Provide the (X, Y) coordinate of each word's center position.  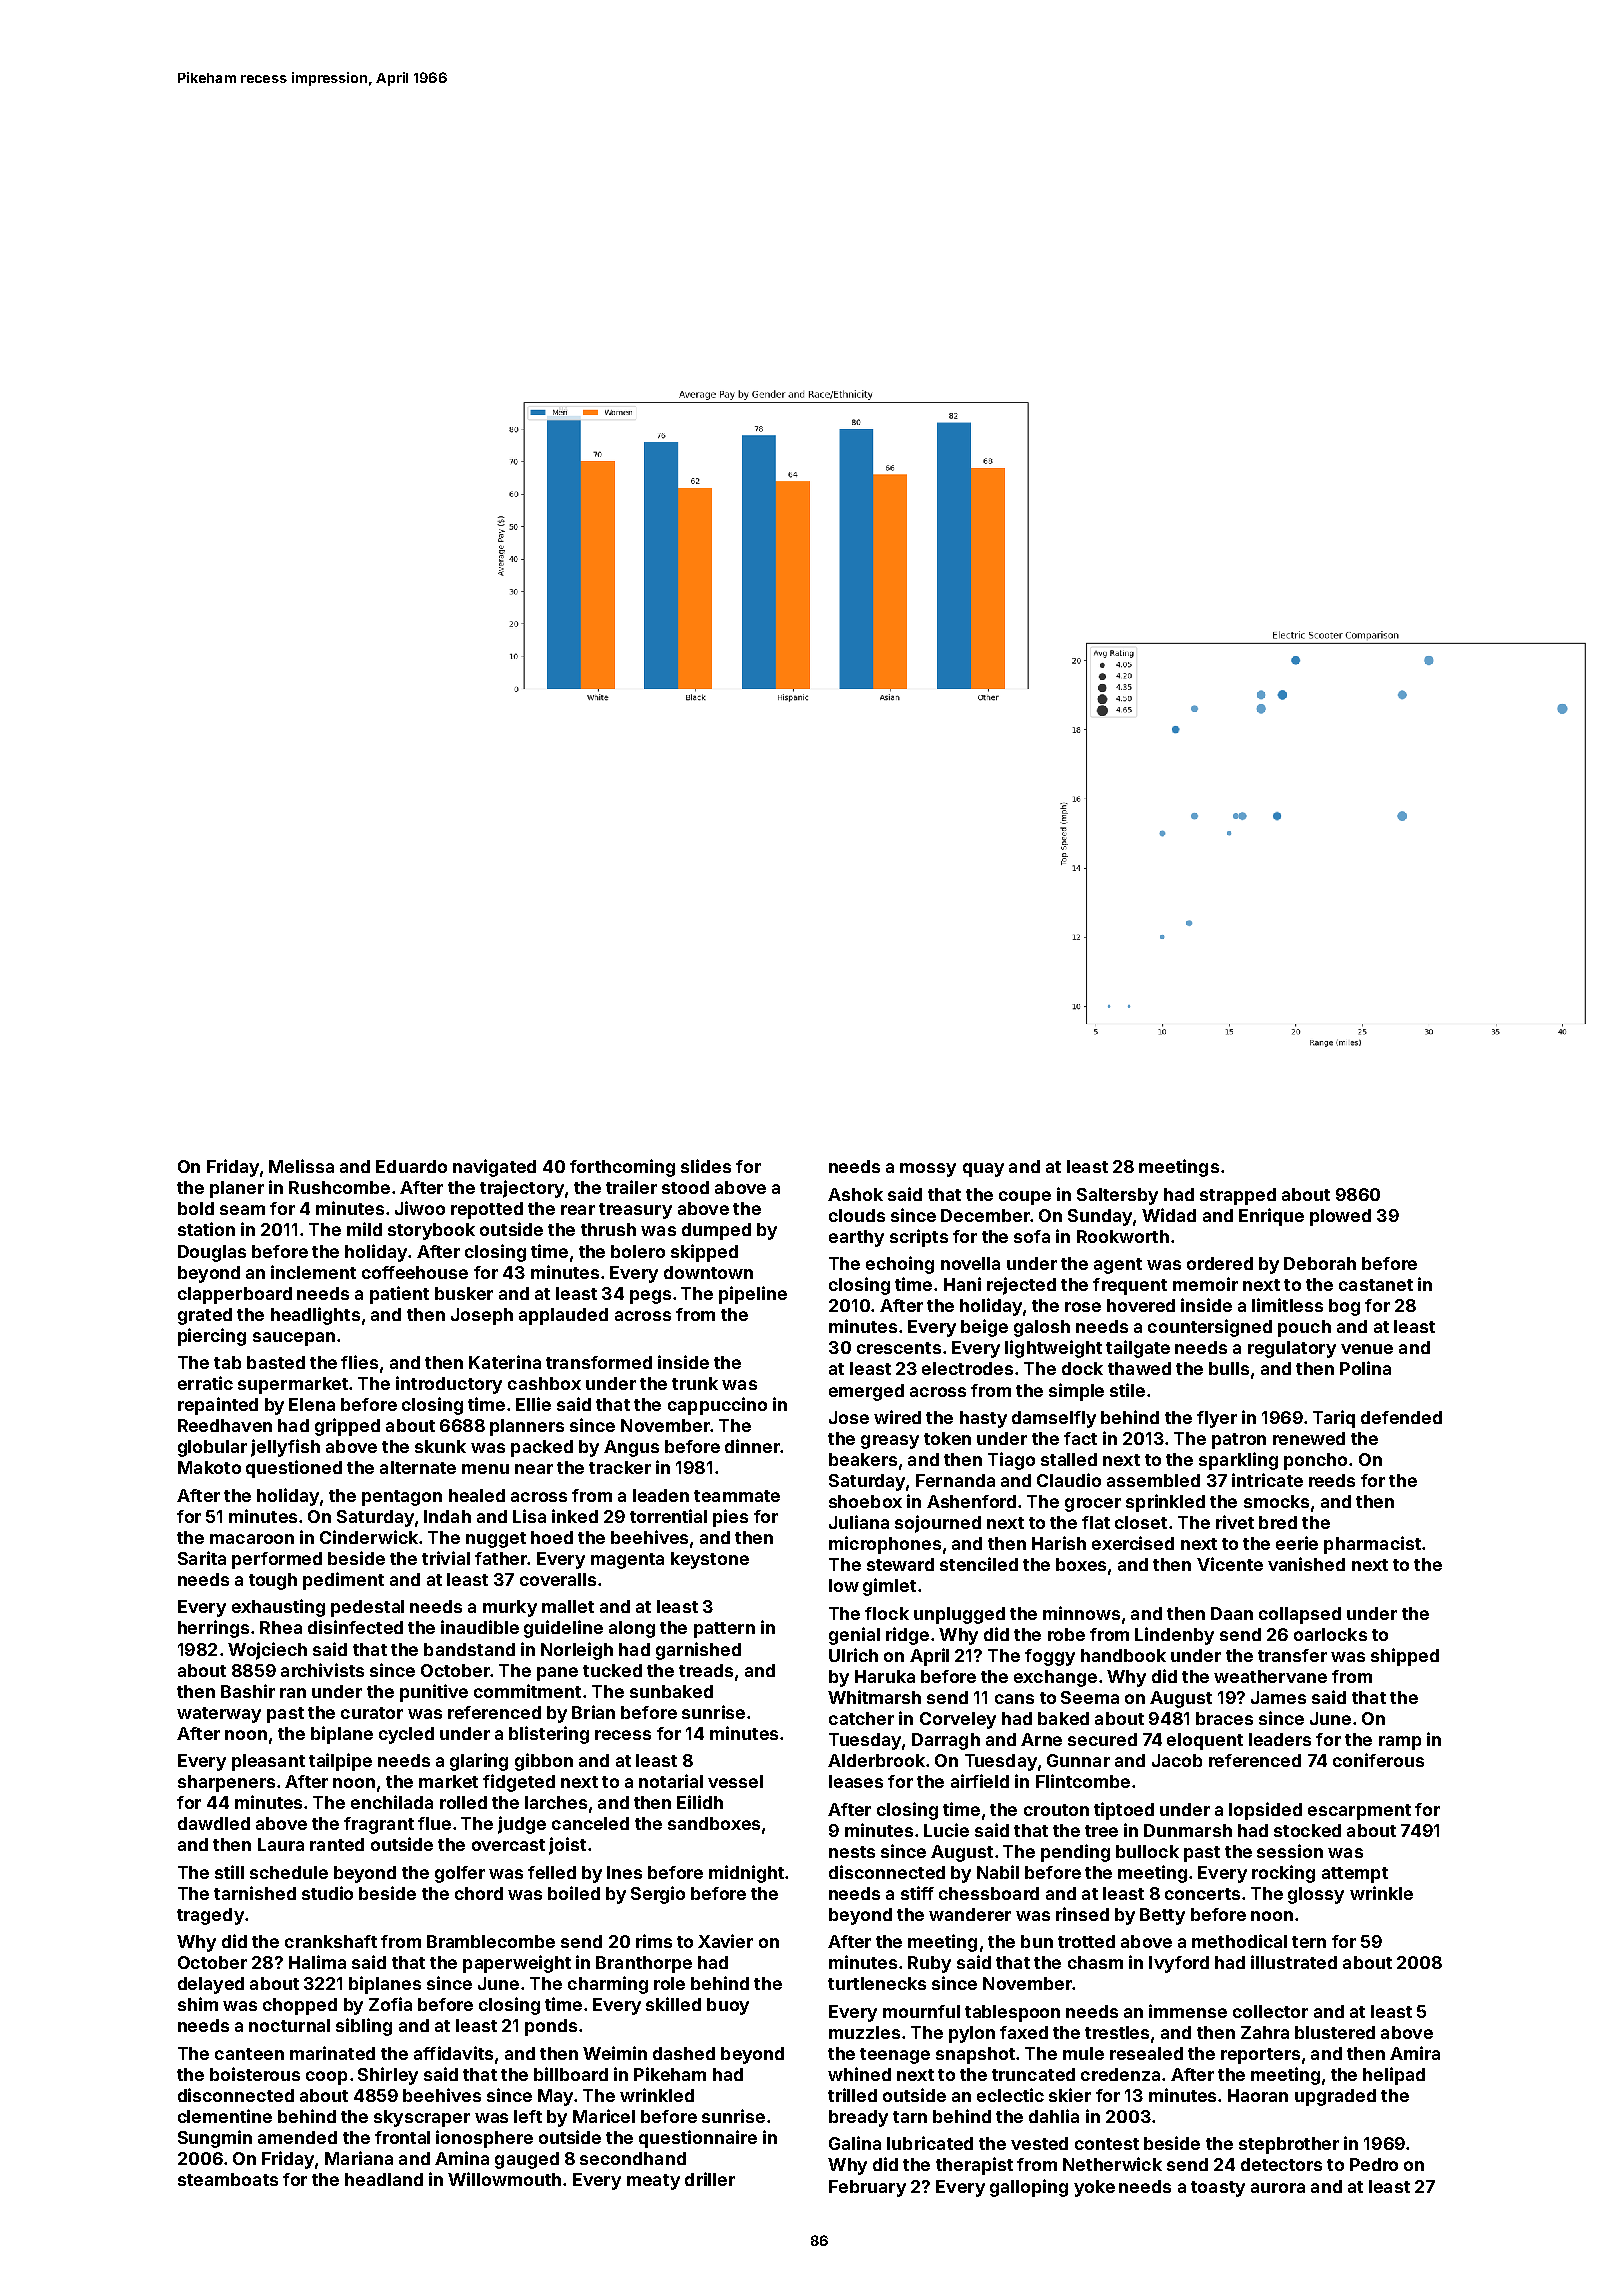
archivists (322, 1670)
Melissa (301, 1166)
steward (900, 1564)
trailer (631, 1187)
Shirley (388, 2076)
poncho (1315, 1461)
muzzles (864, 2032)
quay (983, 1170)
